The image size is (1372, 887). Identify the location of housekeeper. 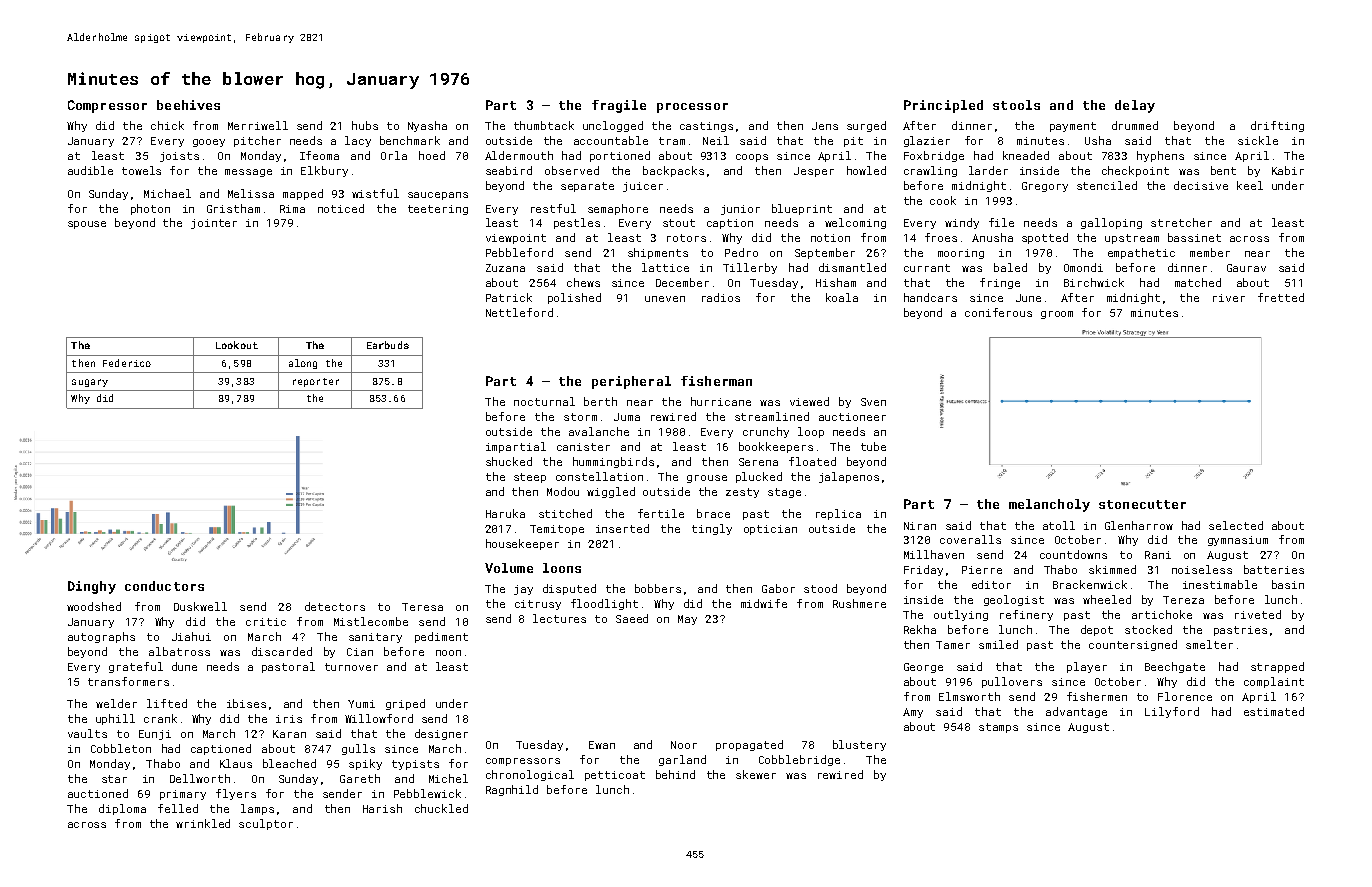
(522, 544).
